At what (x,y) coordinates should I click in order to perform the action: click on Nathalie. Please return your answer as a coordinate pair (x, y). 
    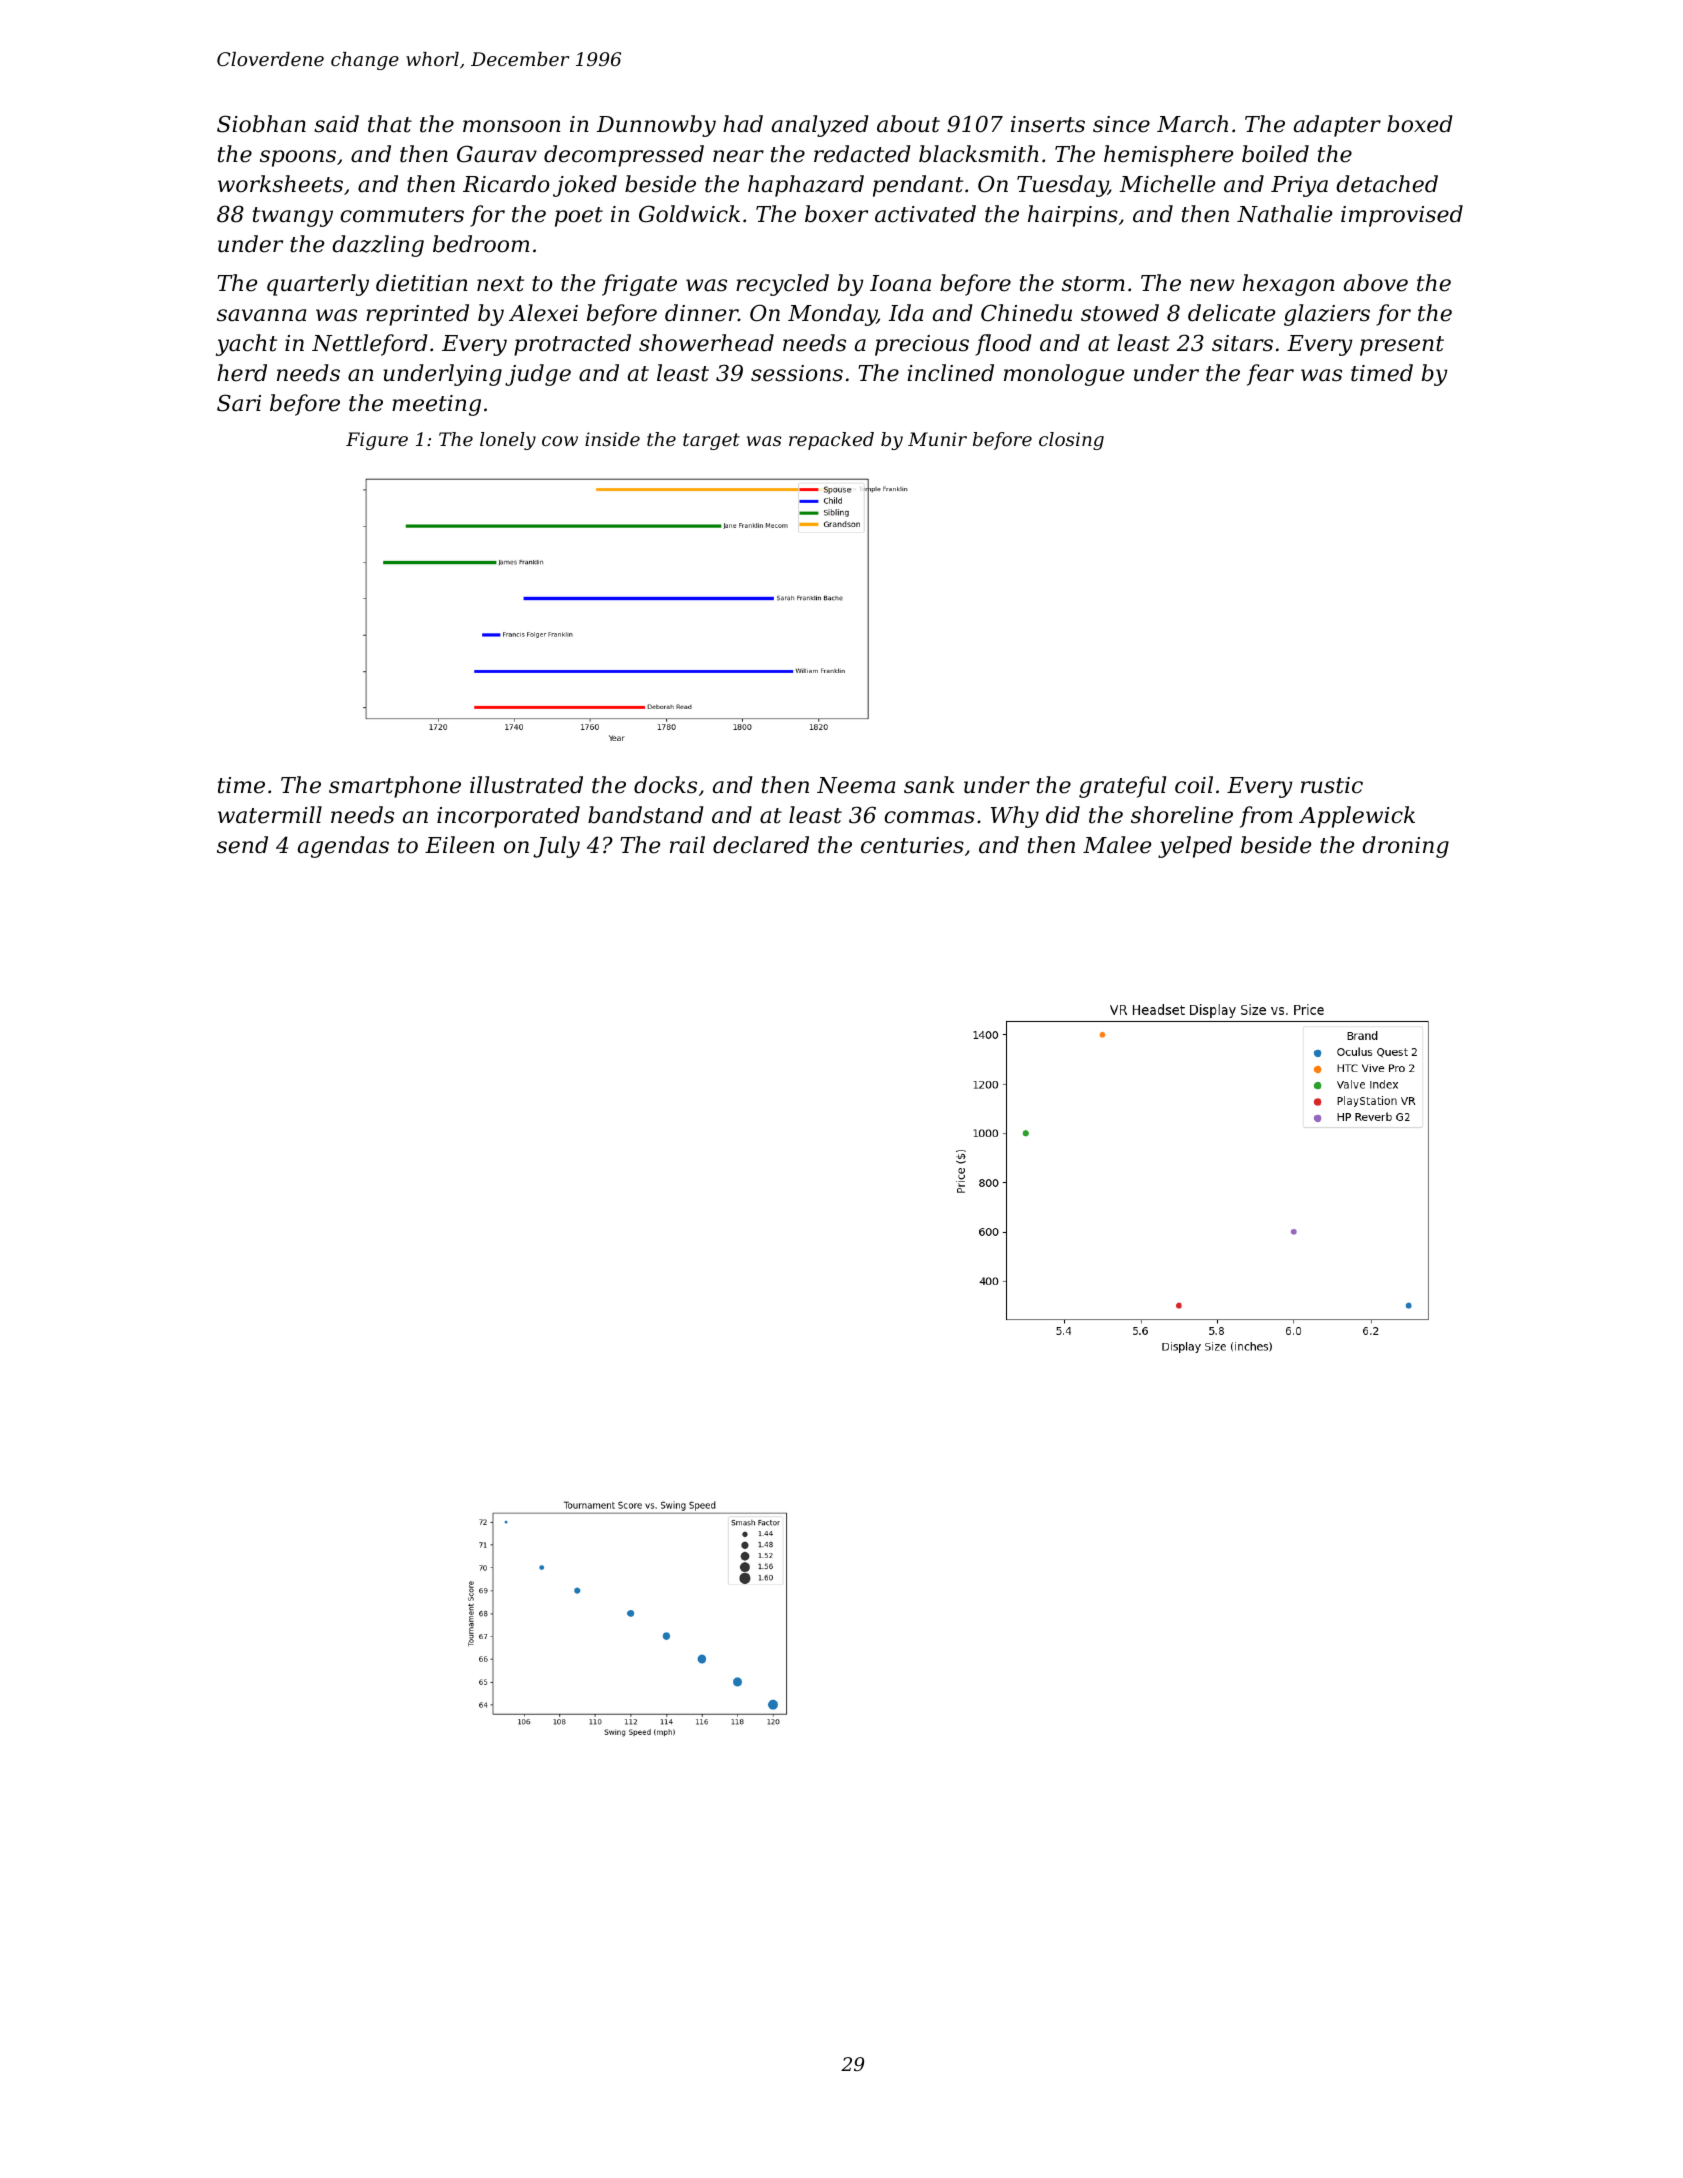
    Looking at the image, I should click on (1284, 214).
